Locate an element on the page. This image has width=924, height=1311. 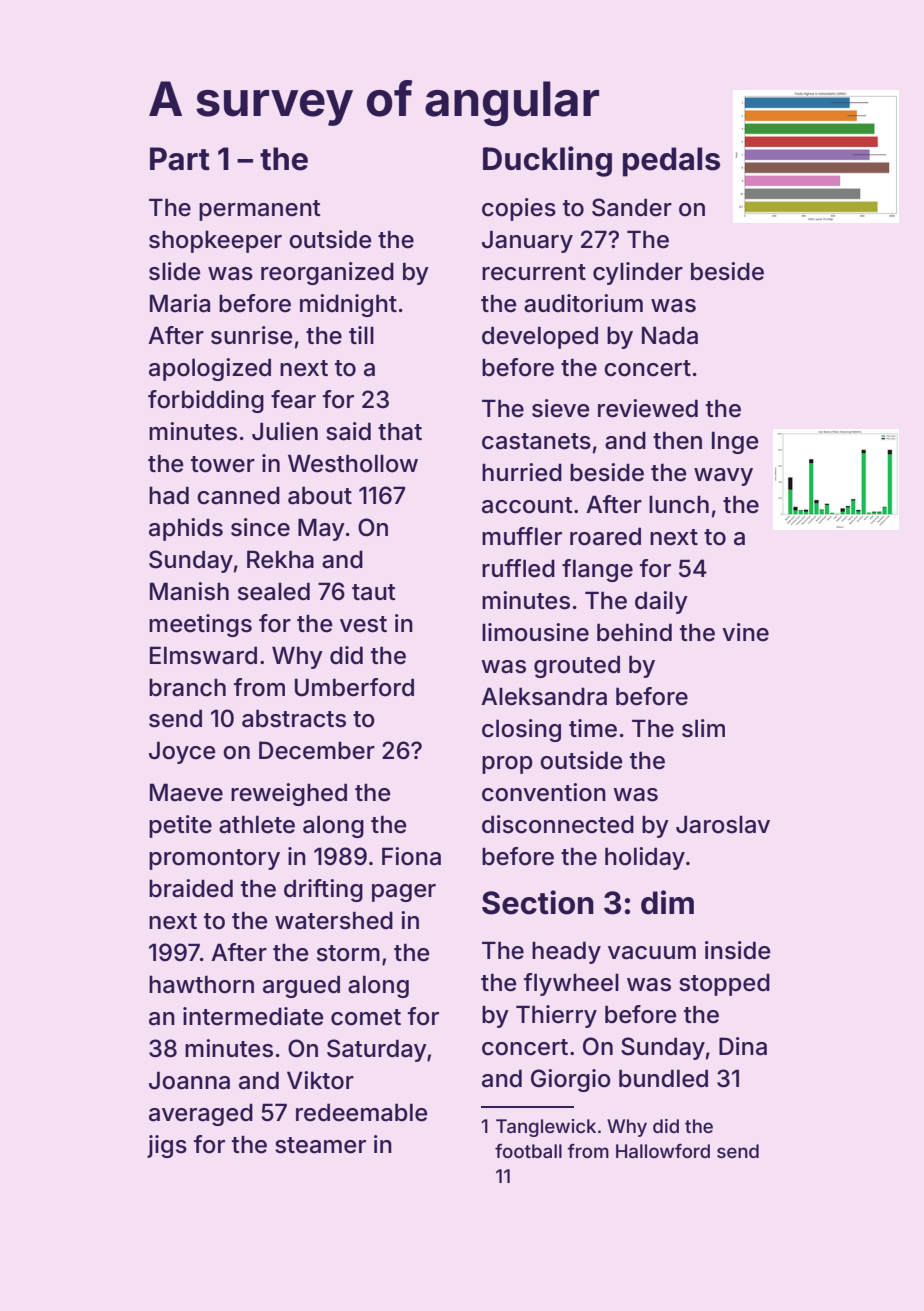
Nada is located at coordinates (670, 335).
